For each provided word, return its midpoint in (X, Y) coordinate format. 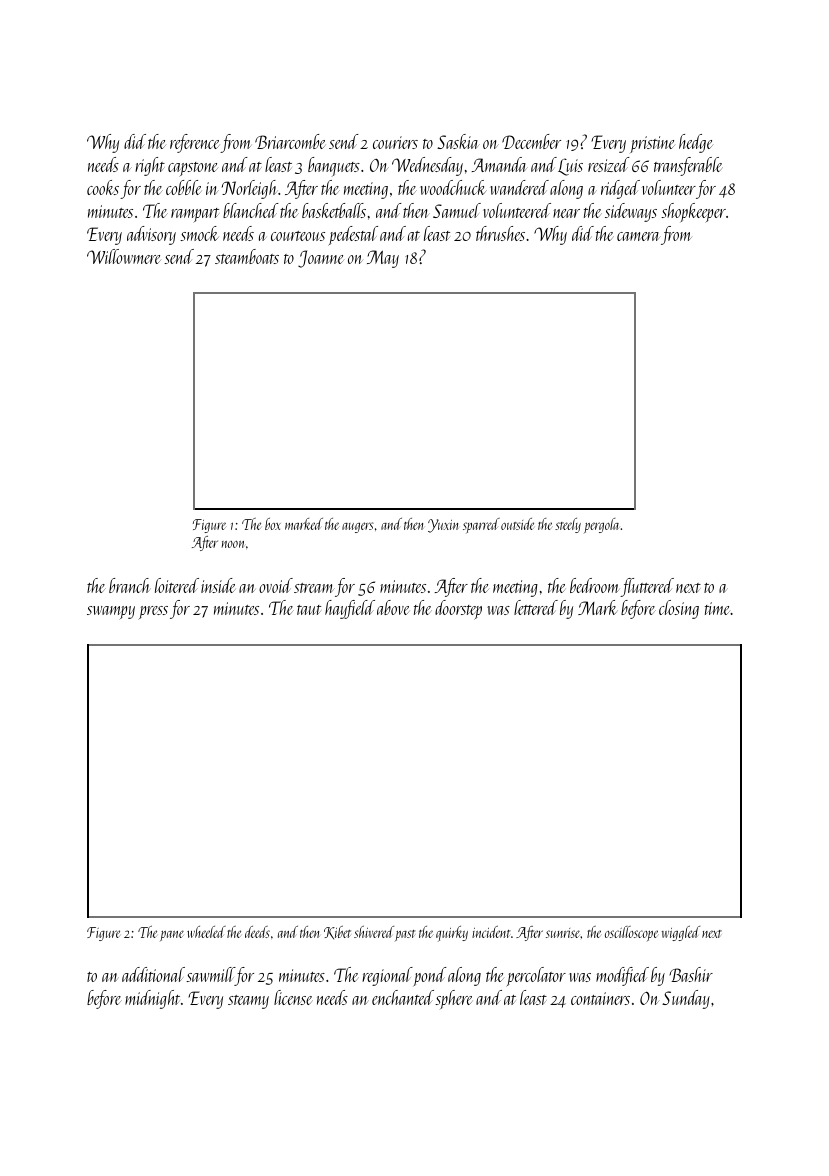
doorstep (458, 610)
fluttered (647, 587)
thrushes (500, 233)
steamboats (247, 256)
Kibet (337, 932)
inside (218, 585)
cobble (183, 187)
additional (153, 974)
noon (233, 544)
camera (639, 236)
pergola (601, 525)
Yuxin (443, 526)
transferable (688, 166)
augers (358, 527)
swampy (111, 613)
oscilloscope (631, 933)
